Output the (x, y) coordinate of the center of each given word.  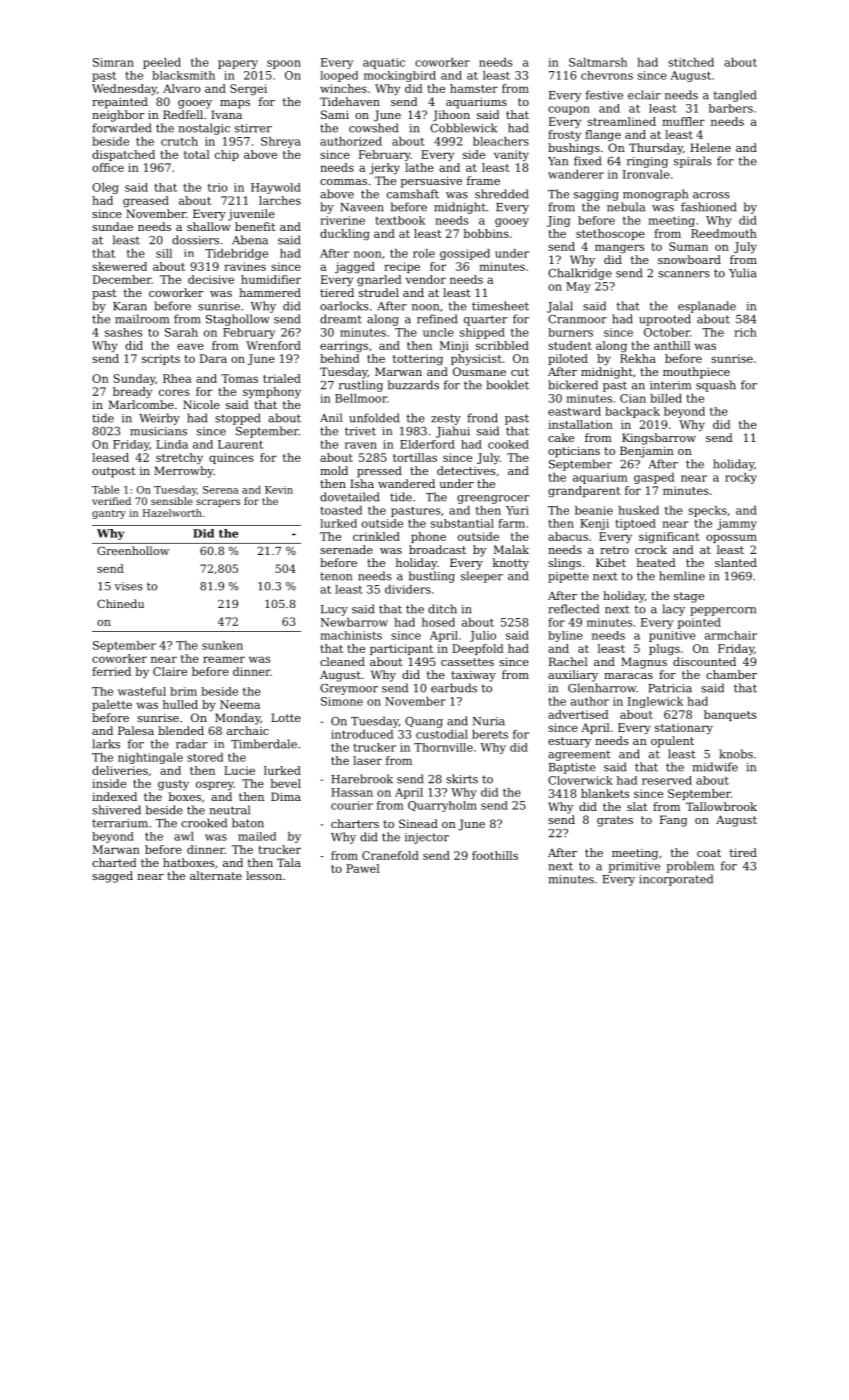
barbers (731, 108)
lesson (264, 875)
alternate (216, 875)
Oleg (105, 188)
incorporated (676, 880)
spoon (284, 64)
